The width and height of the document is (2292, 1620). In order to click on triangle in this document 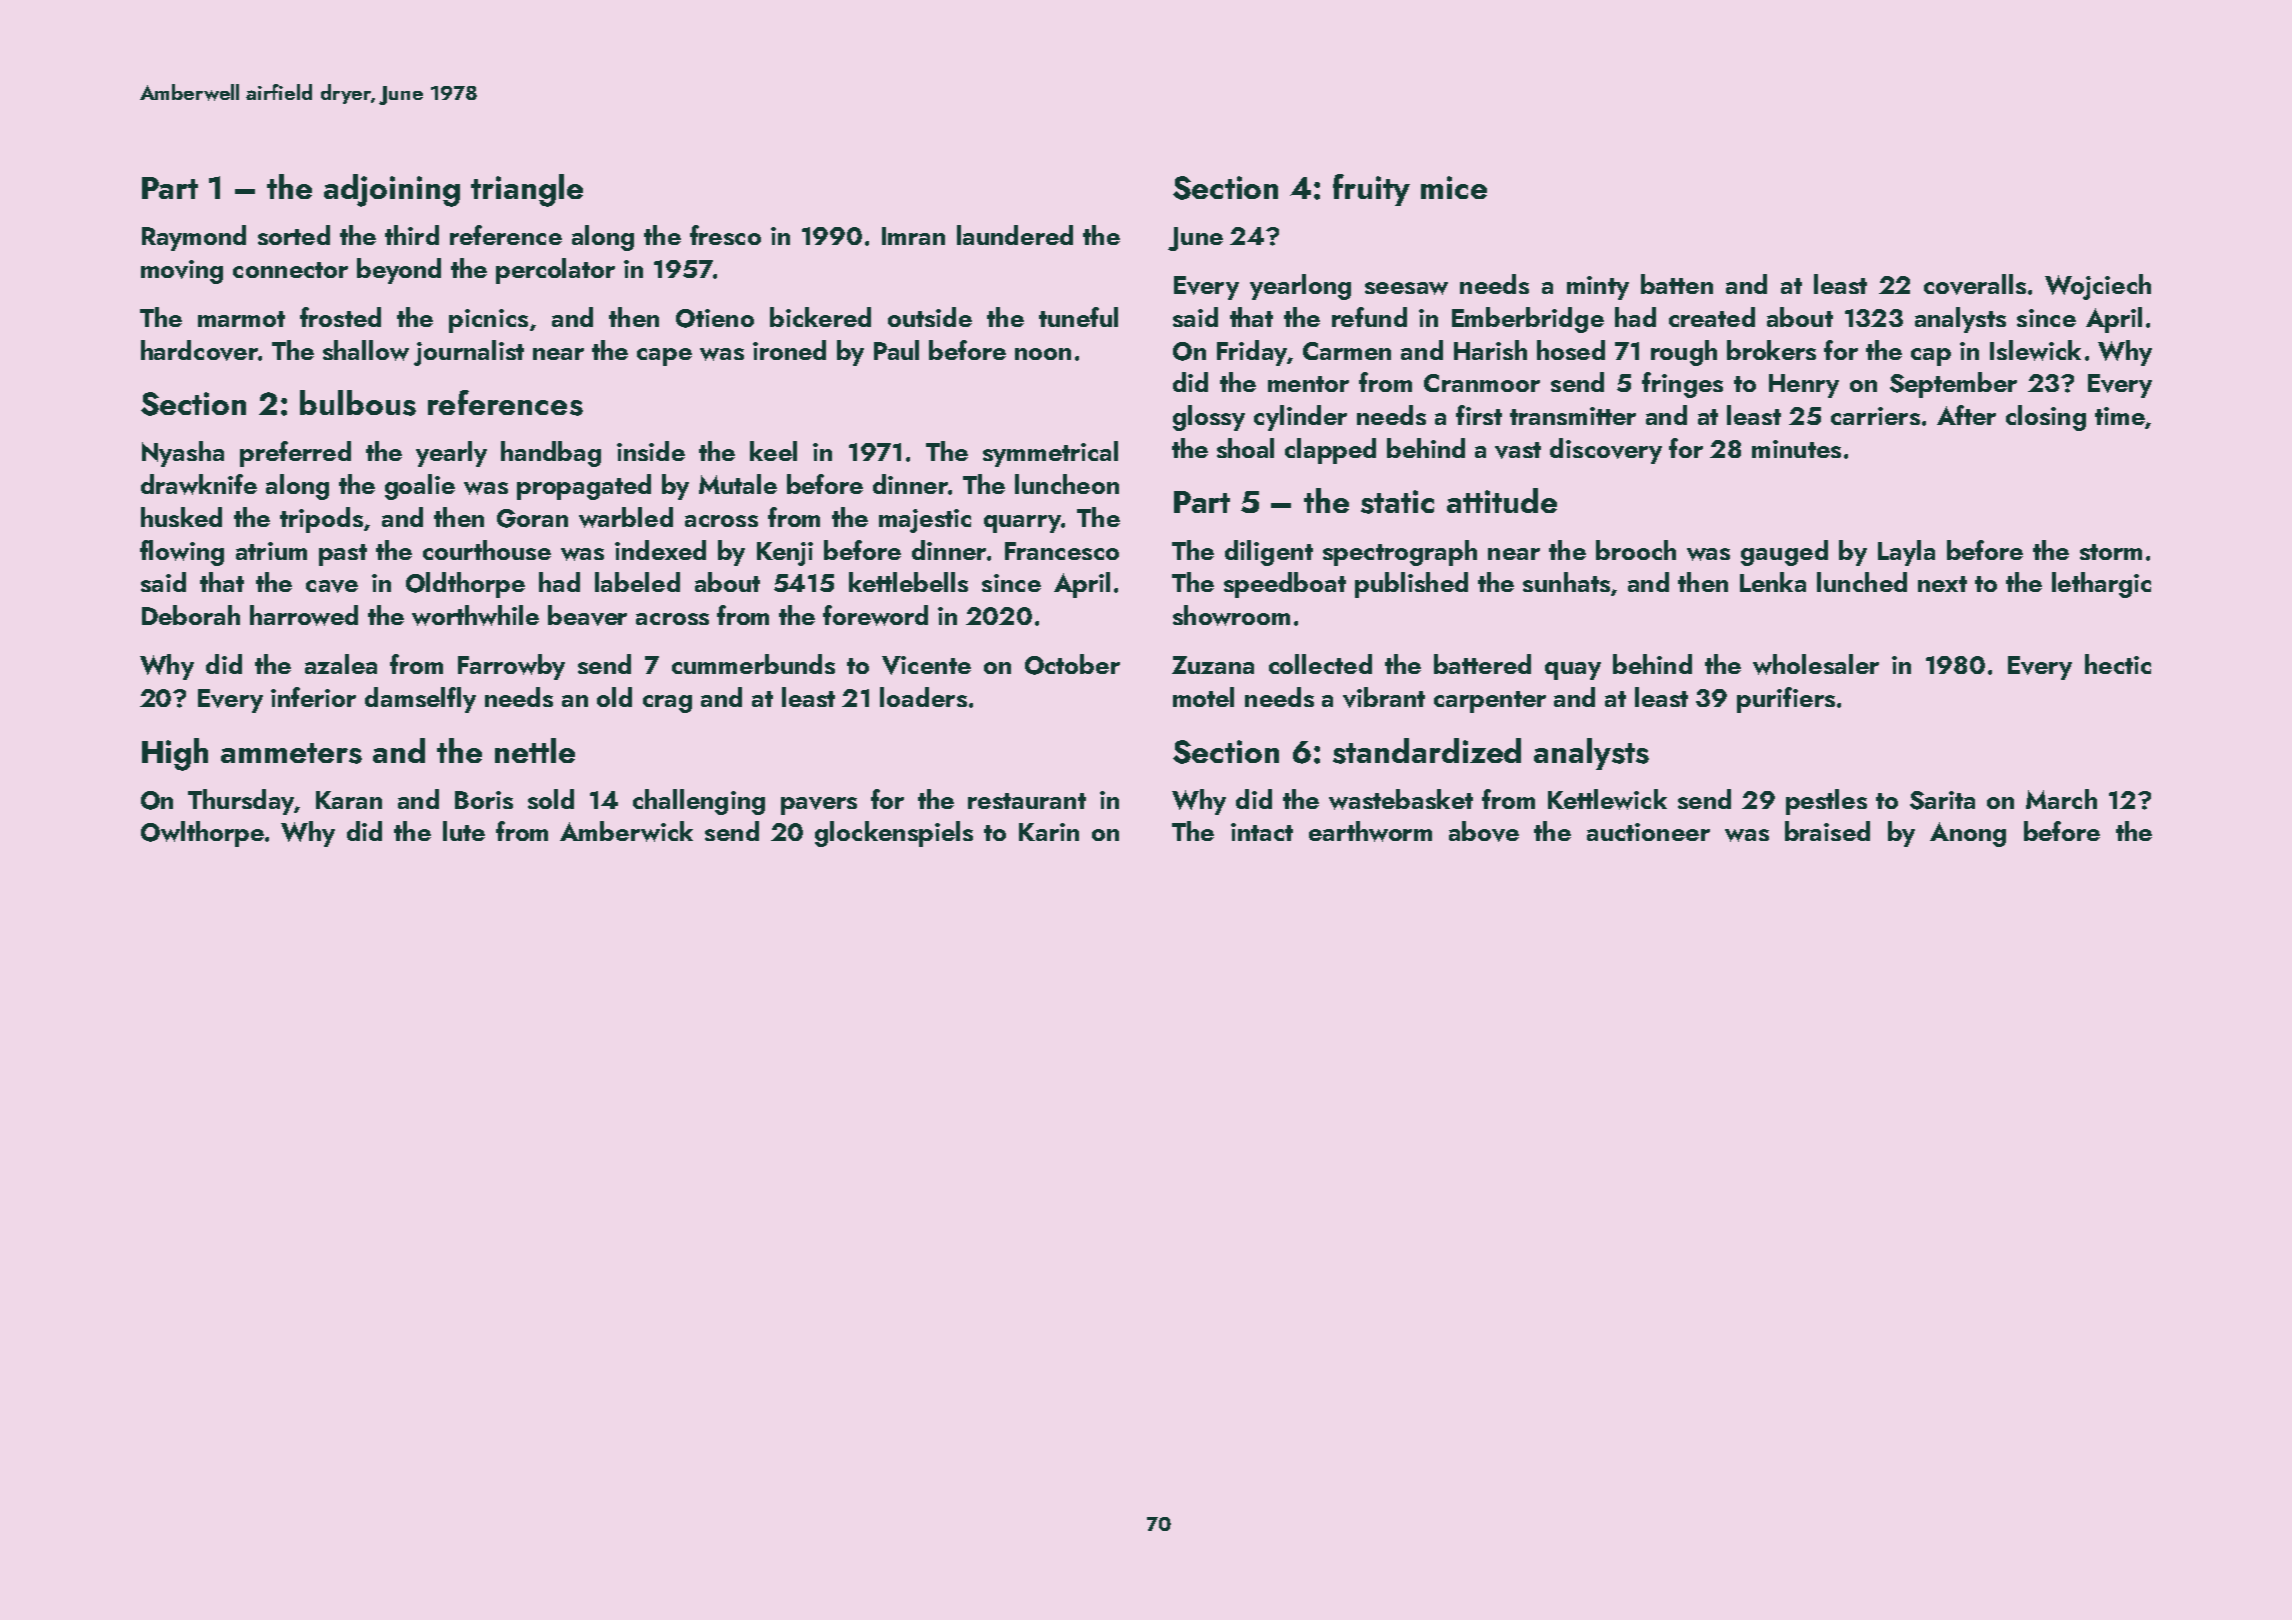, I will do `click(527, 190)`.
